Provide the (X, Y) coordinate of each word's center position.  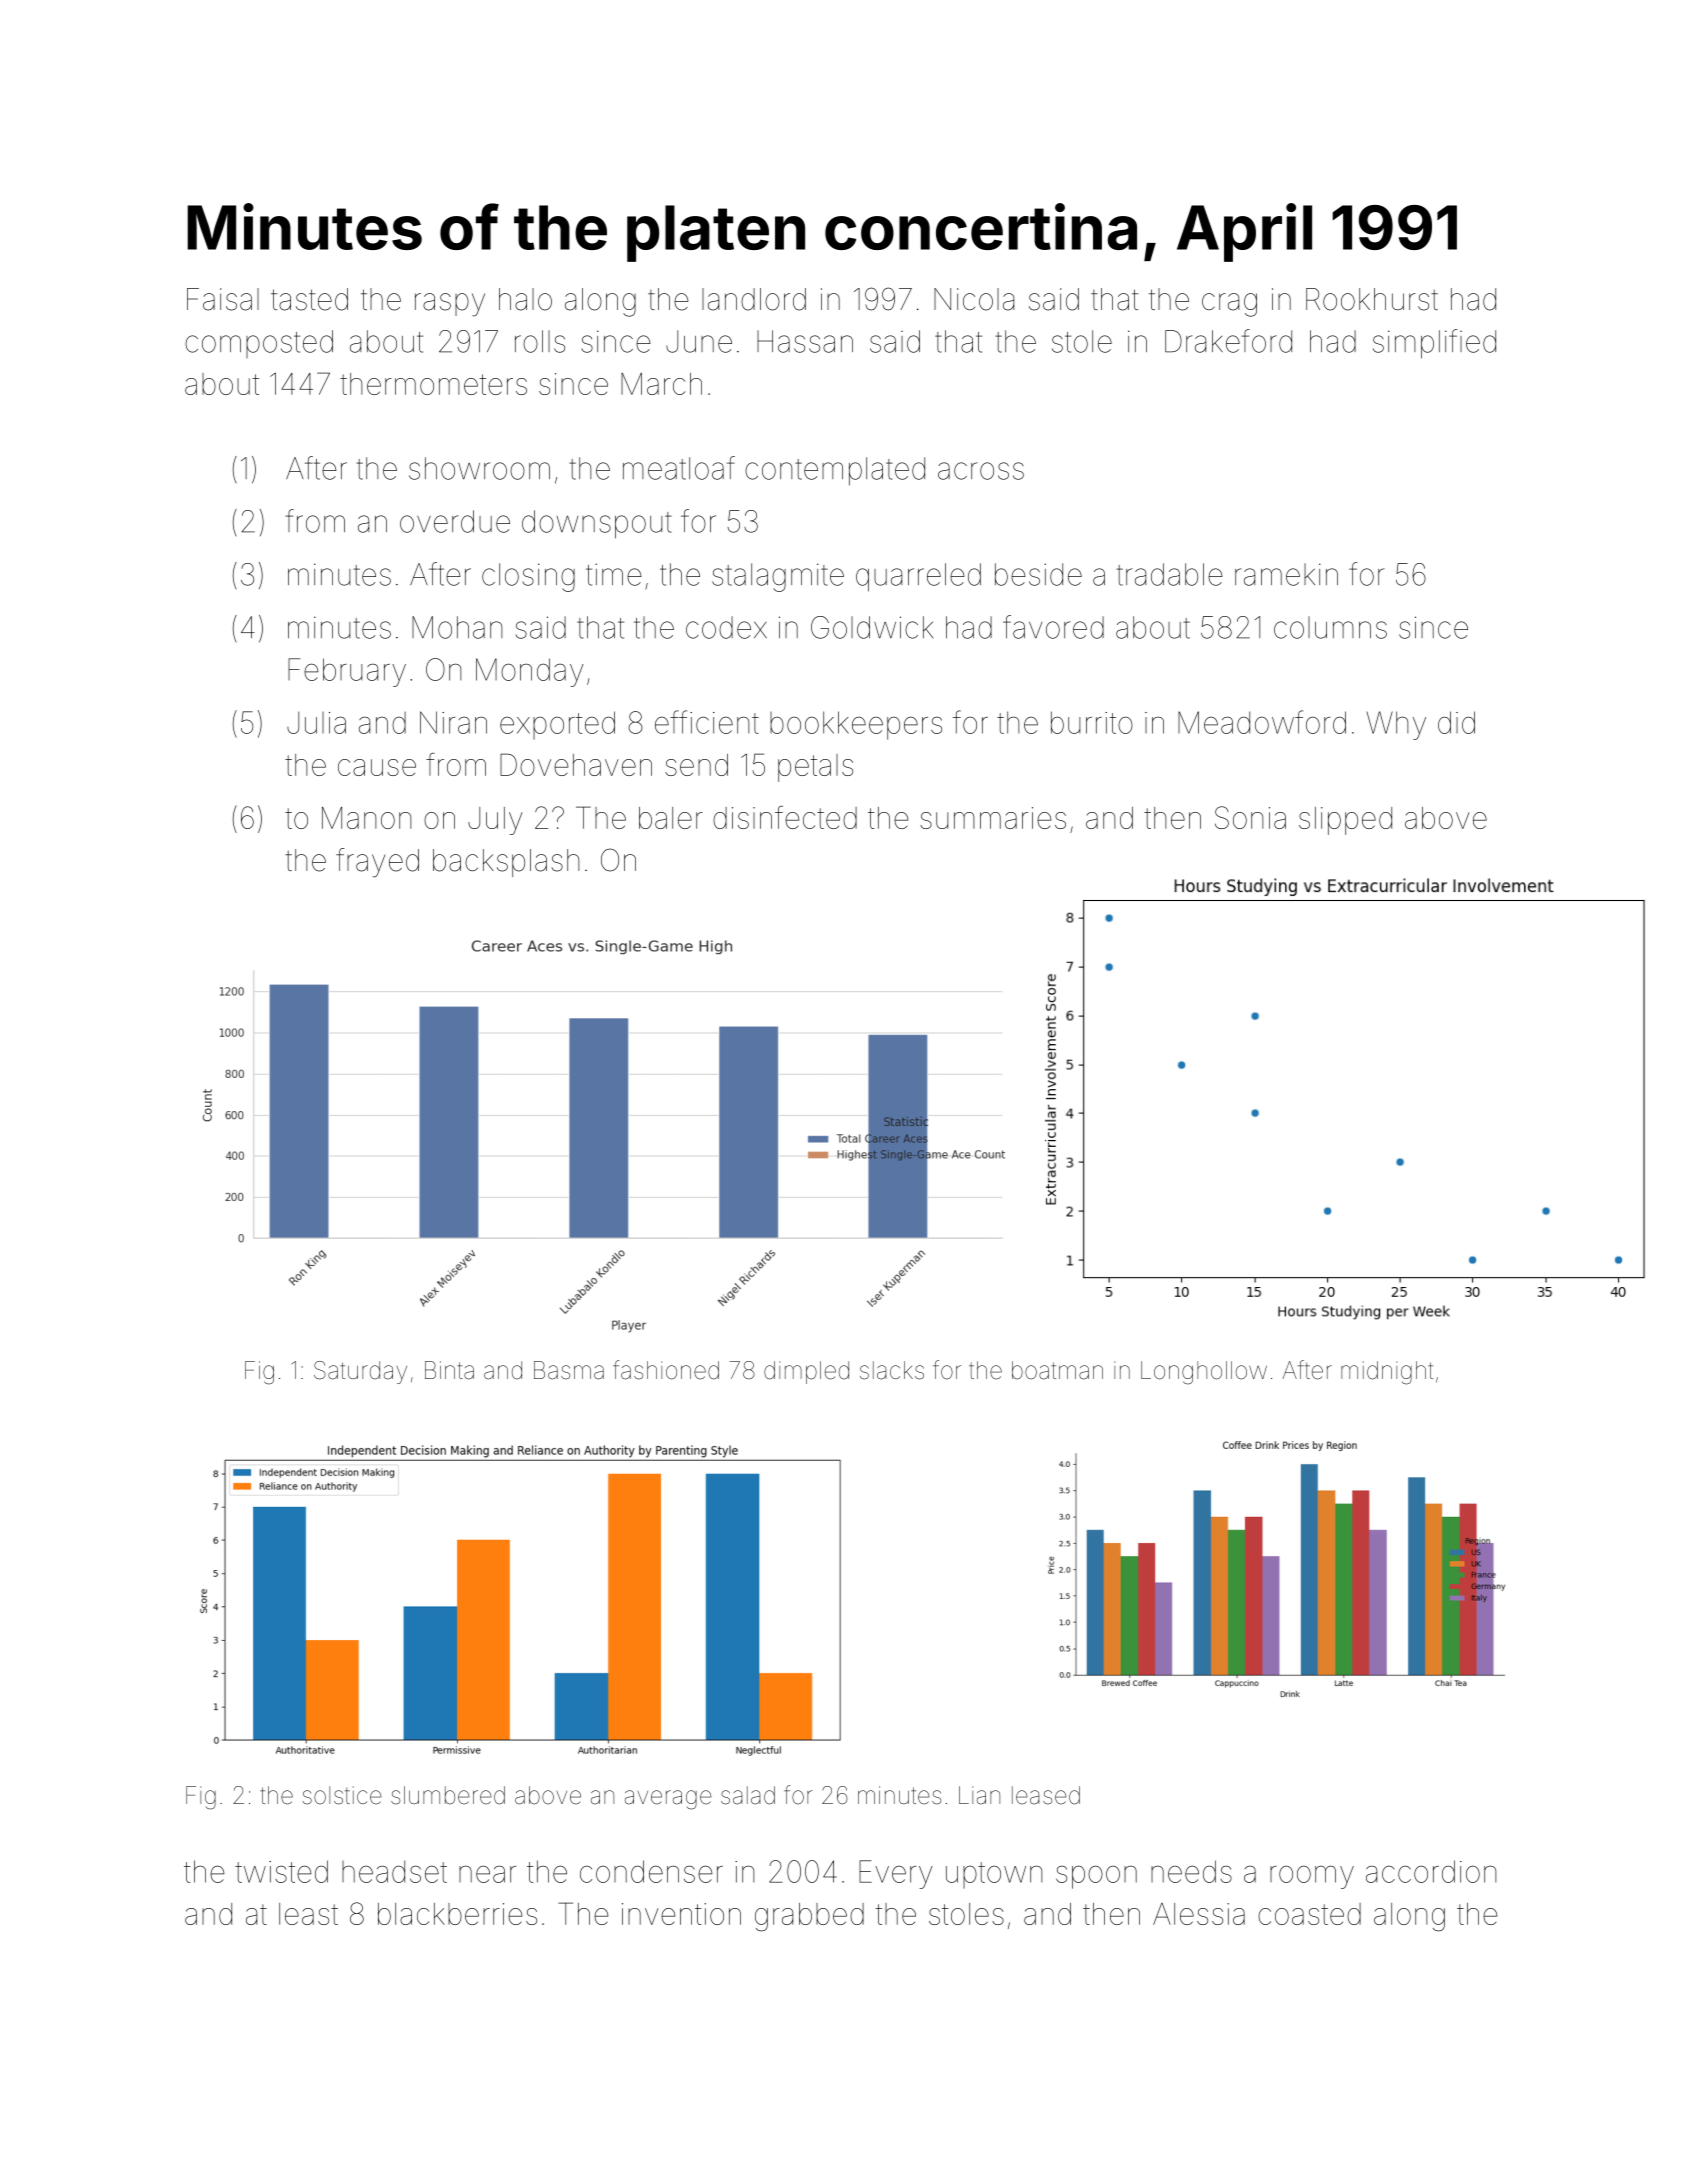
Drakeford (1228, 341)
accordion (1431, 1871)
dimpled (806, 1372)
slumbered (448, 1795)
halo (525, 299)
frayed (377, 863)
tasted (309, 299)
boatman (1057, 1370)
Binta (449, 1370)
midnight (1387, 1373)
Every (896, 1874)
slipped (1345, 821)
